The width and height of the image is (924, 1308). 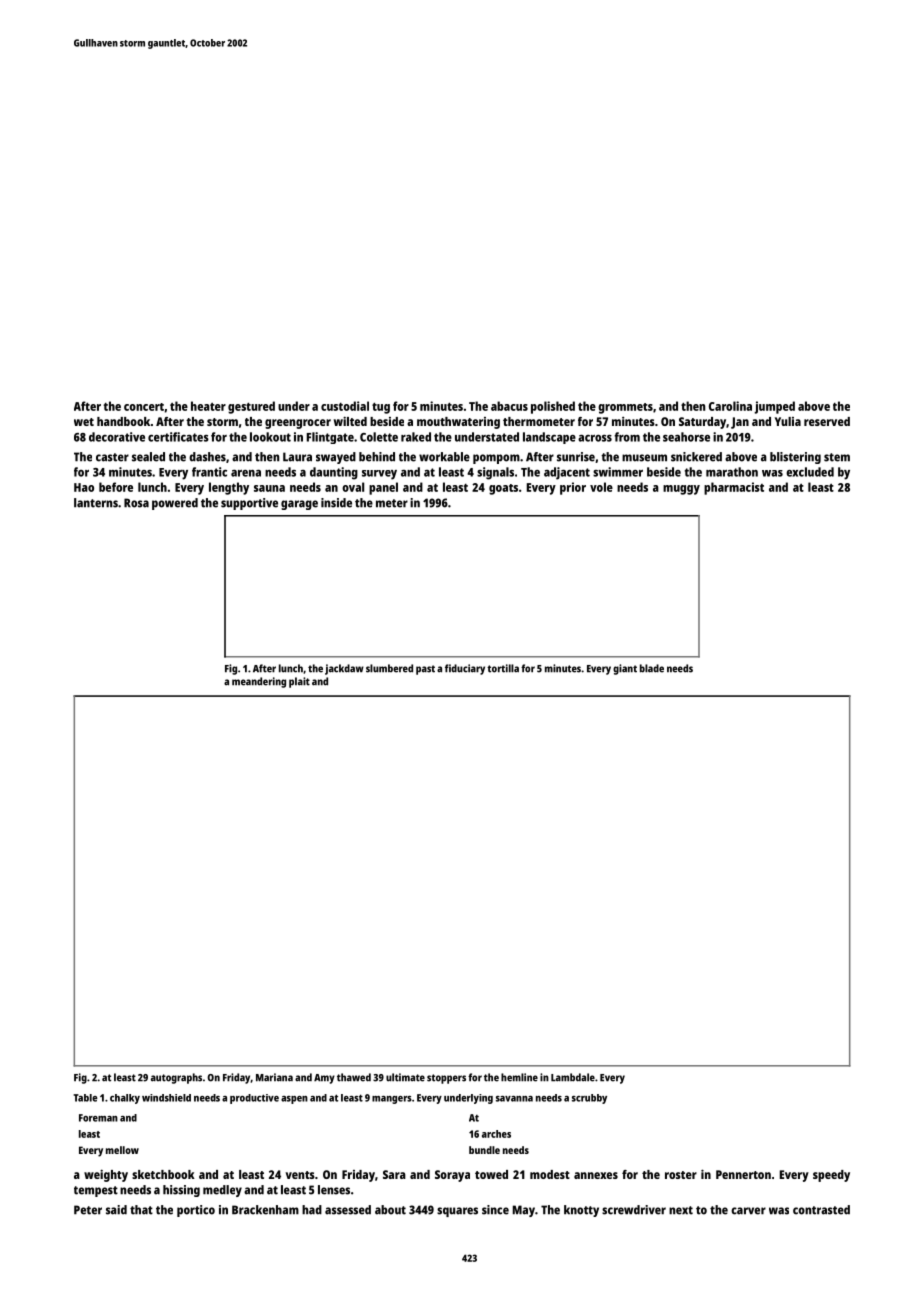 What do you see at coordinates (573, 1077) in the image?
I see `Lambdale` at bounding box center [573, 1077].
